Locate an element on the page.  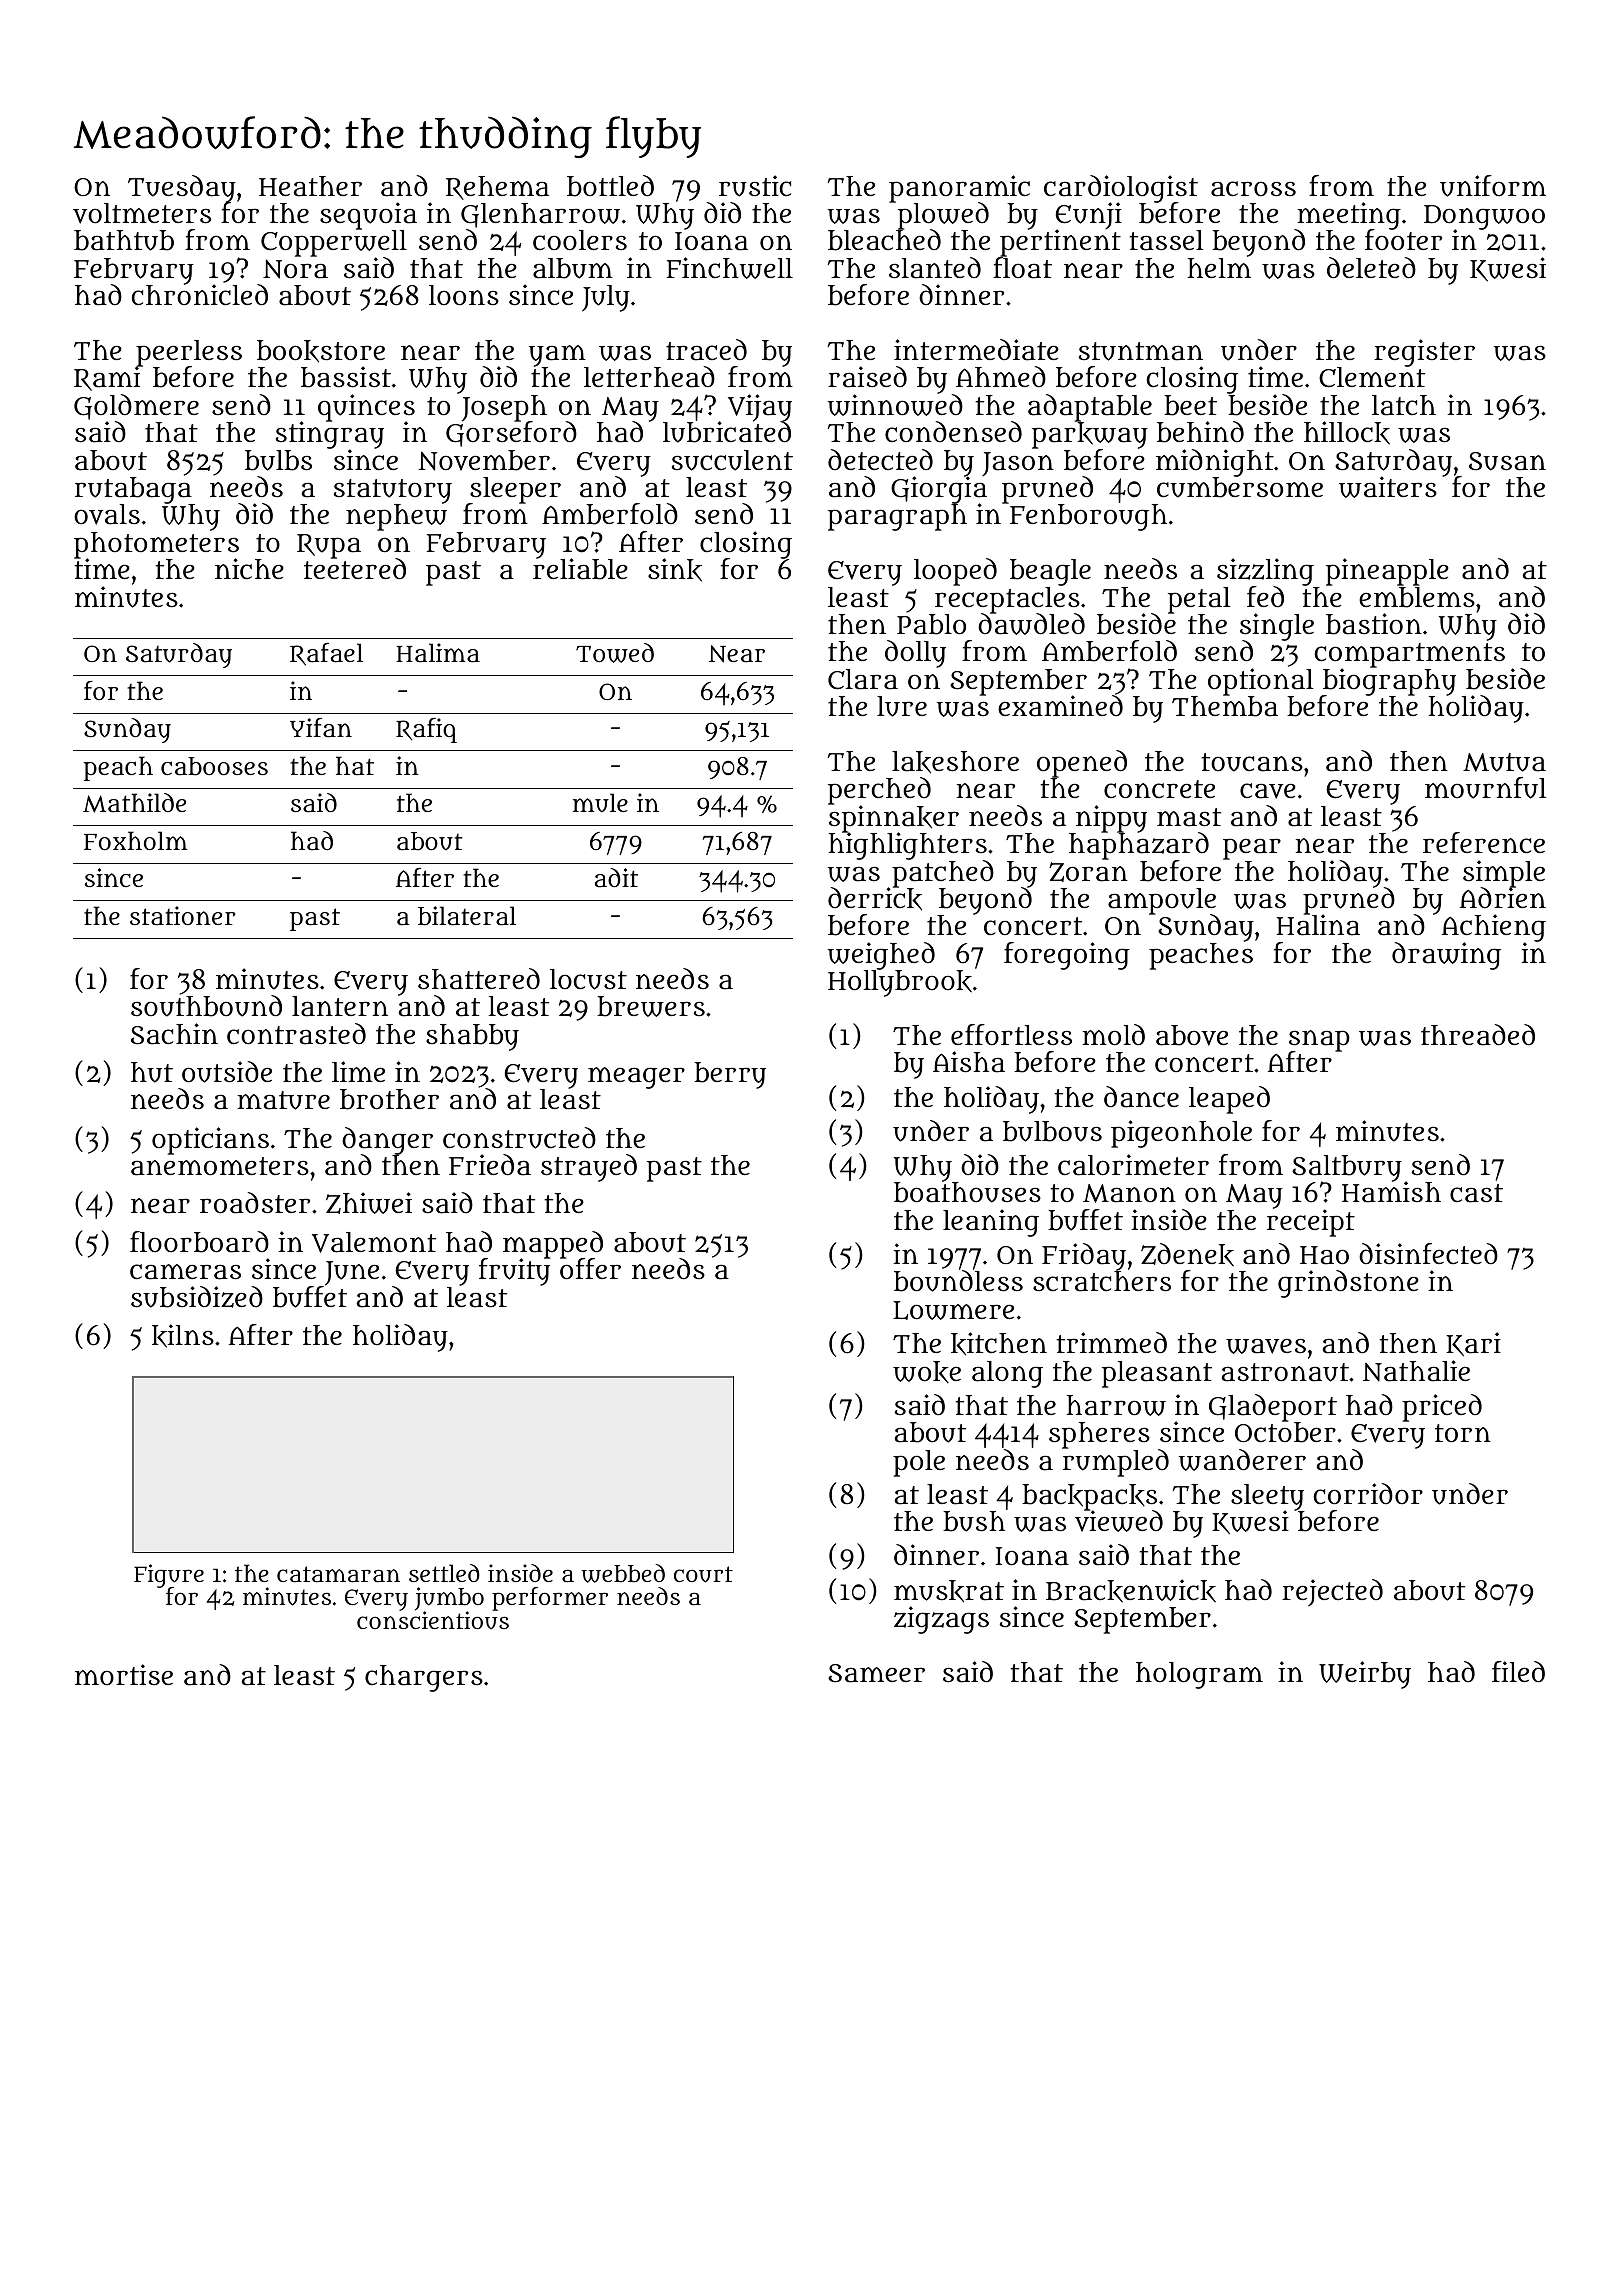
Foxholm is located at coordinates (136, 840).
